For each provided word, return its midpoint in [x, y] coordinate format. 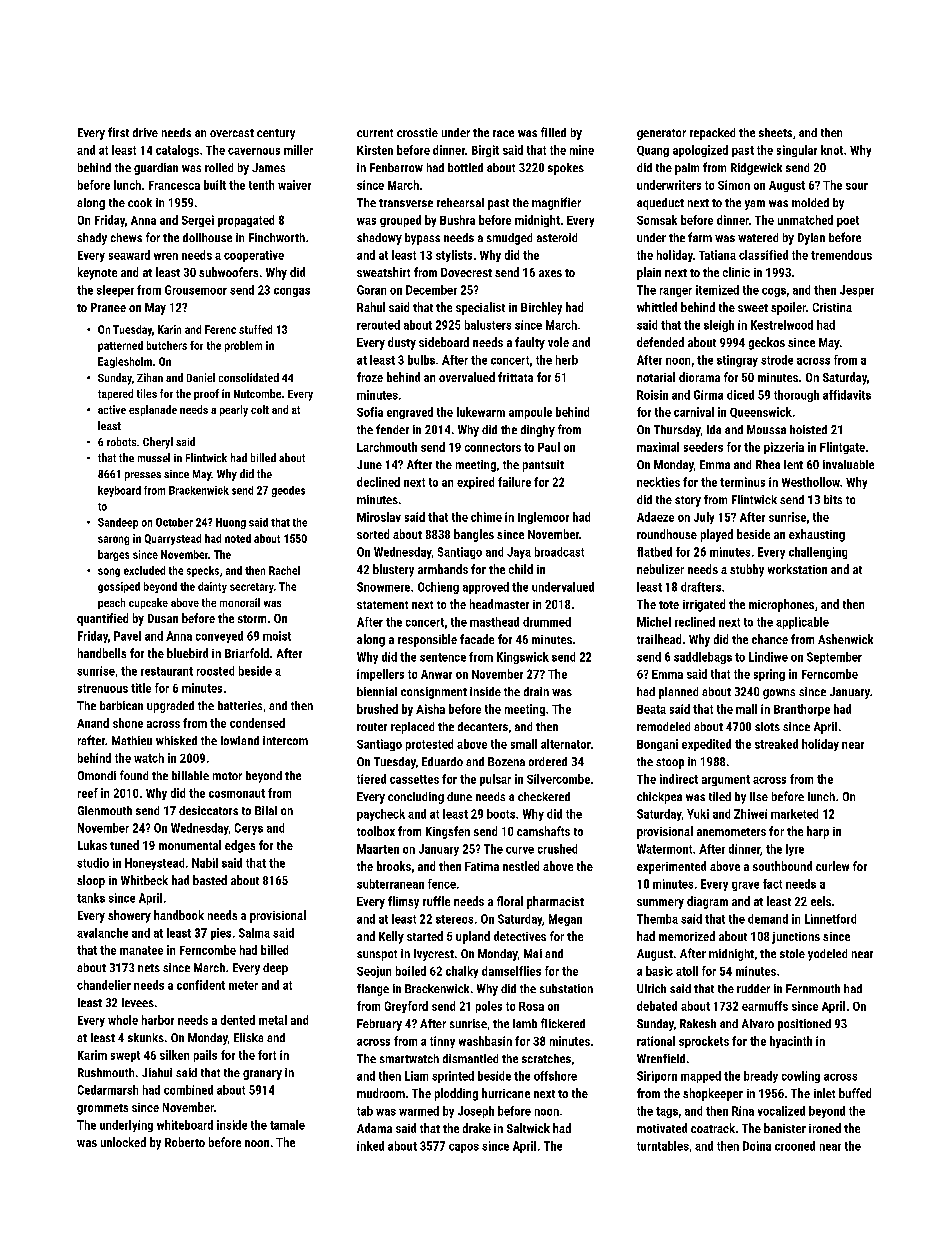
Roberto [185, 1142]
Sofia [370, 412]
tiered [371, 779]
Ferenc [220, 329]
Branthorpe [802, 710]
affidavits [847, 395]
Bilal [266, 810]
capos [464, 1148]
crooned [795, 1146]
